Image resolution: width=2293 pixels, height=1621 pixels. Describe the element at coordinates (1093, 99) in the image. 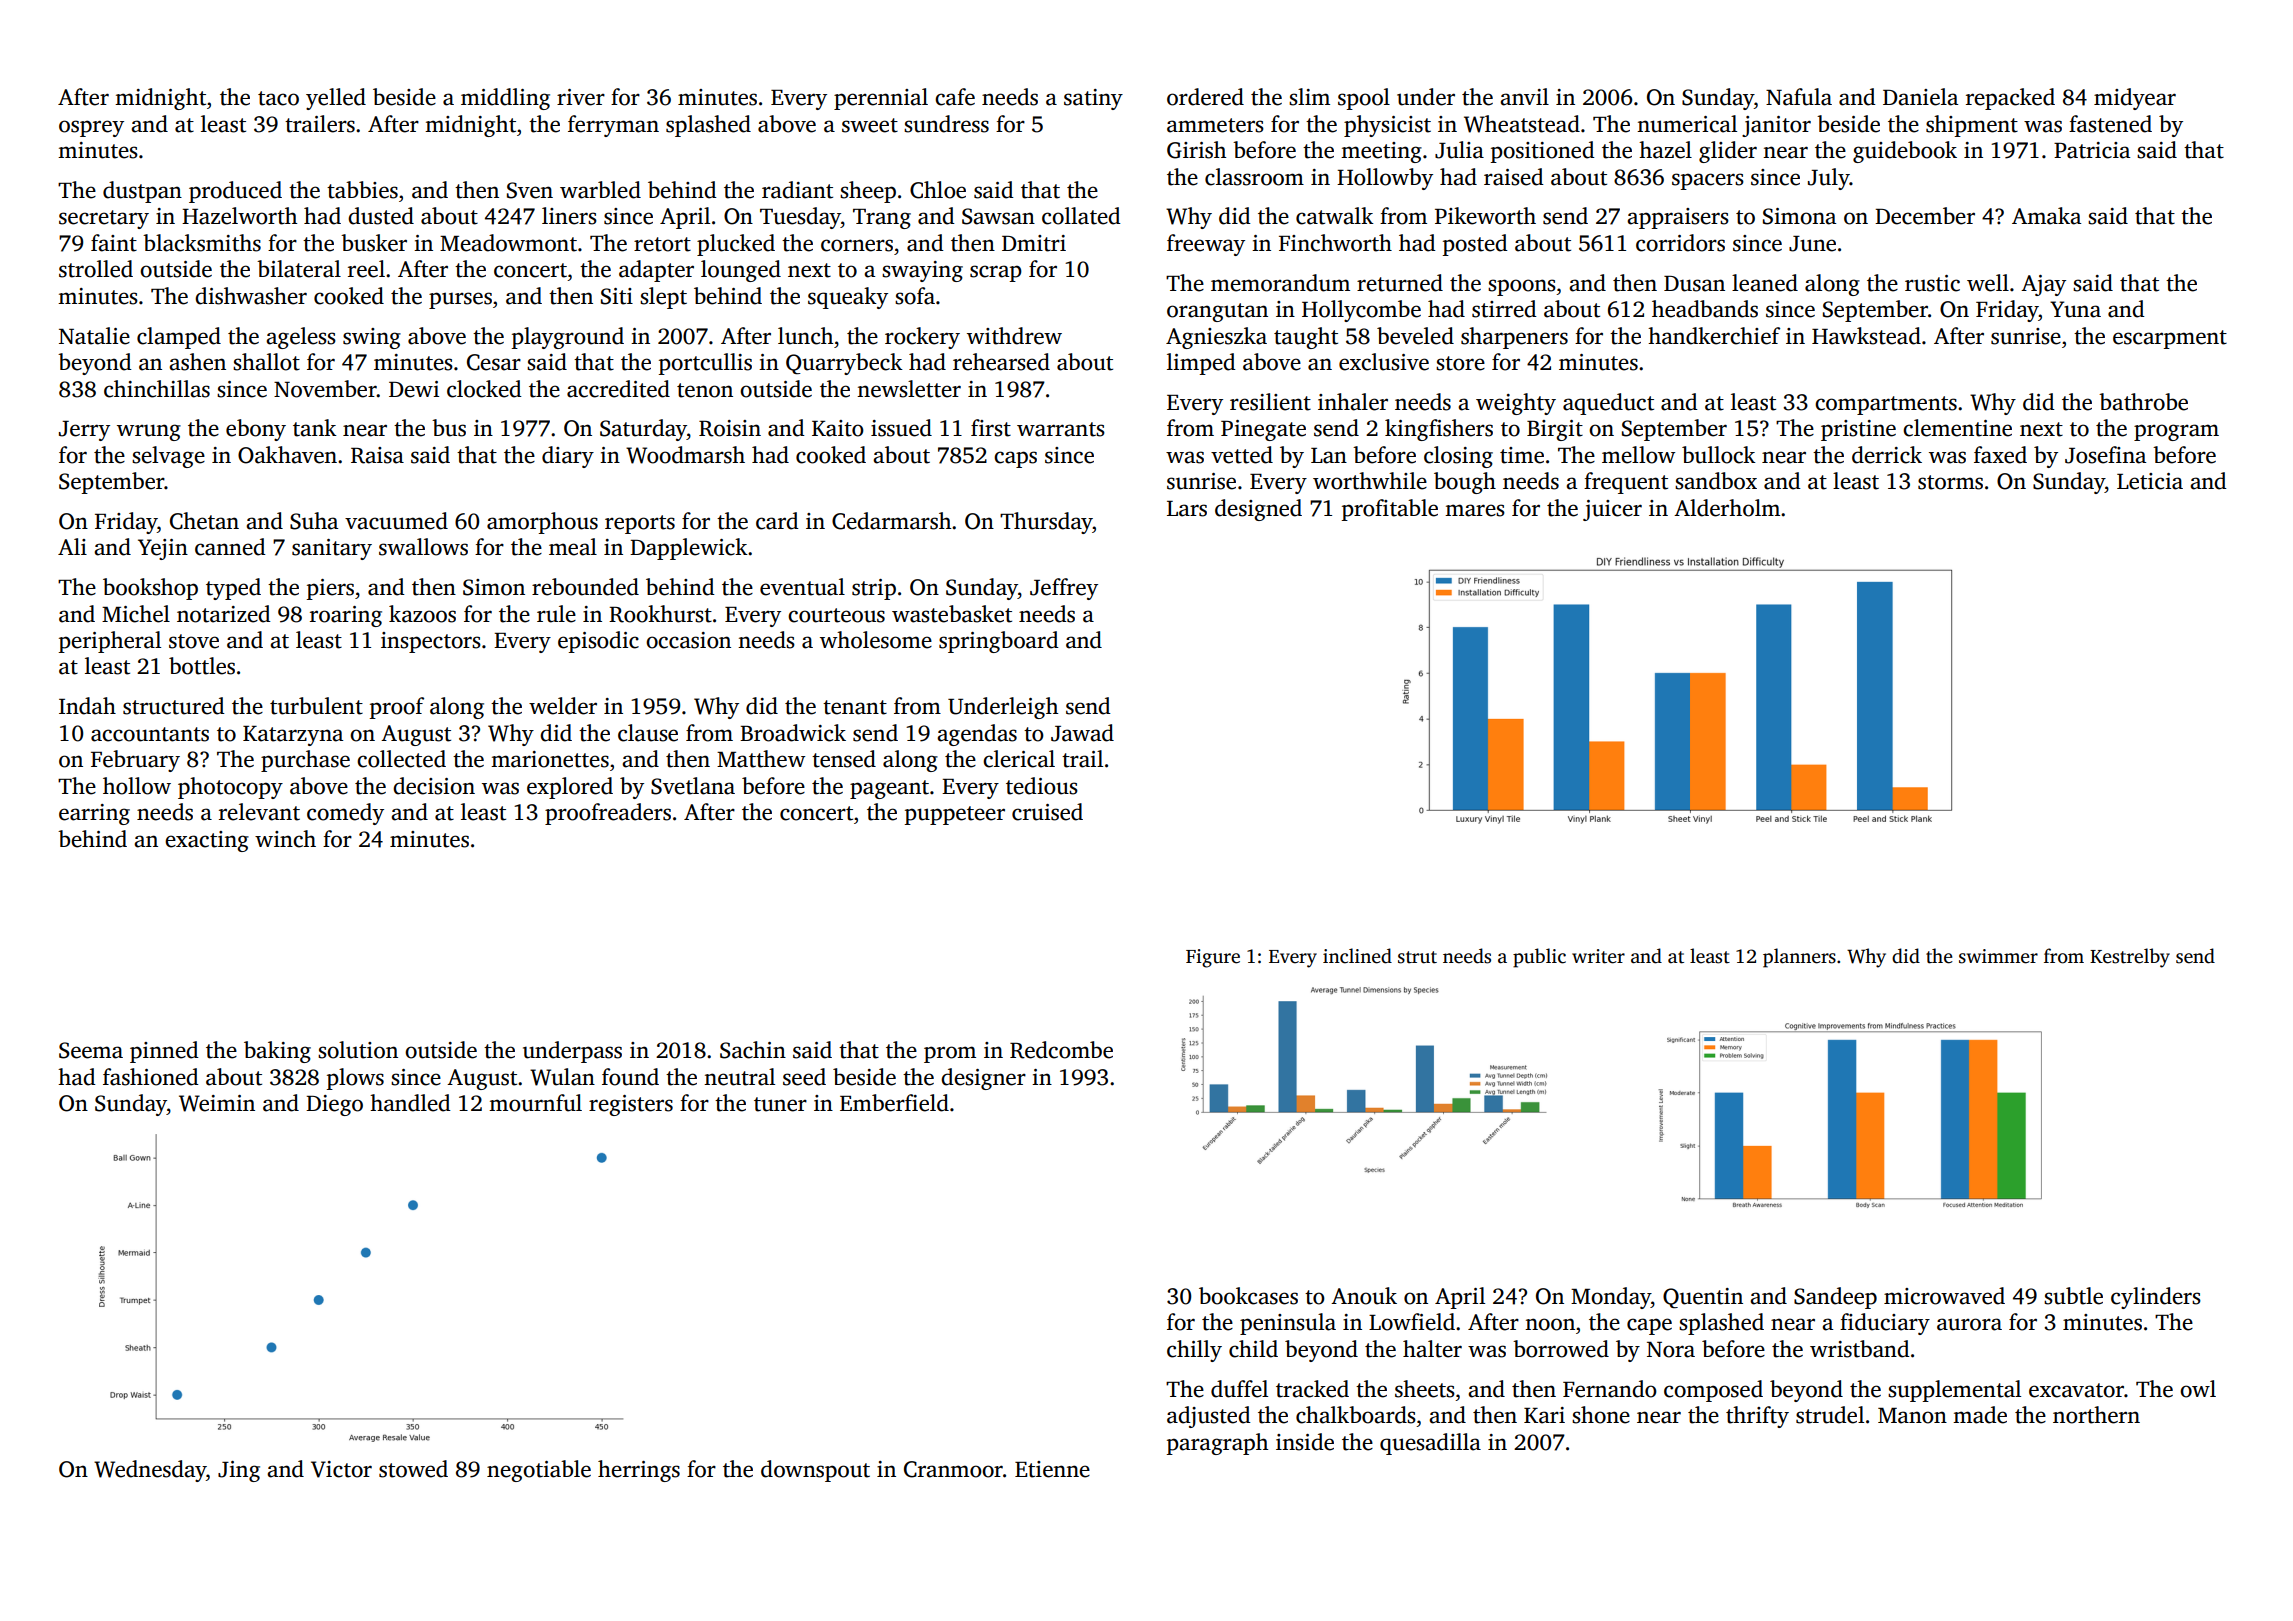

I see `satiny` at that location.
